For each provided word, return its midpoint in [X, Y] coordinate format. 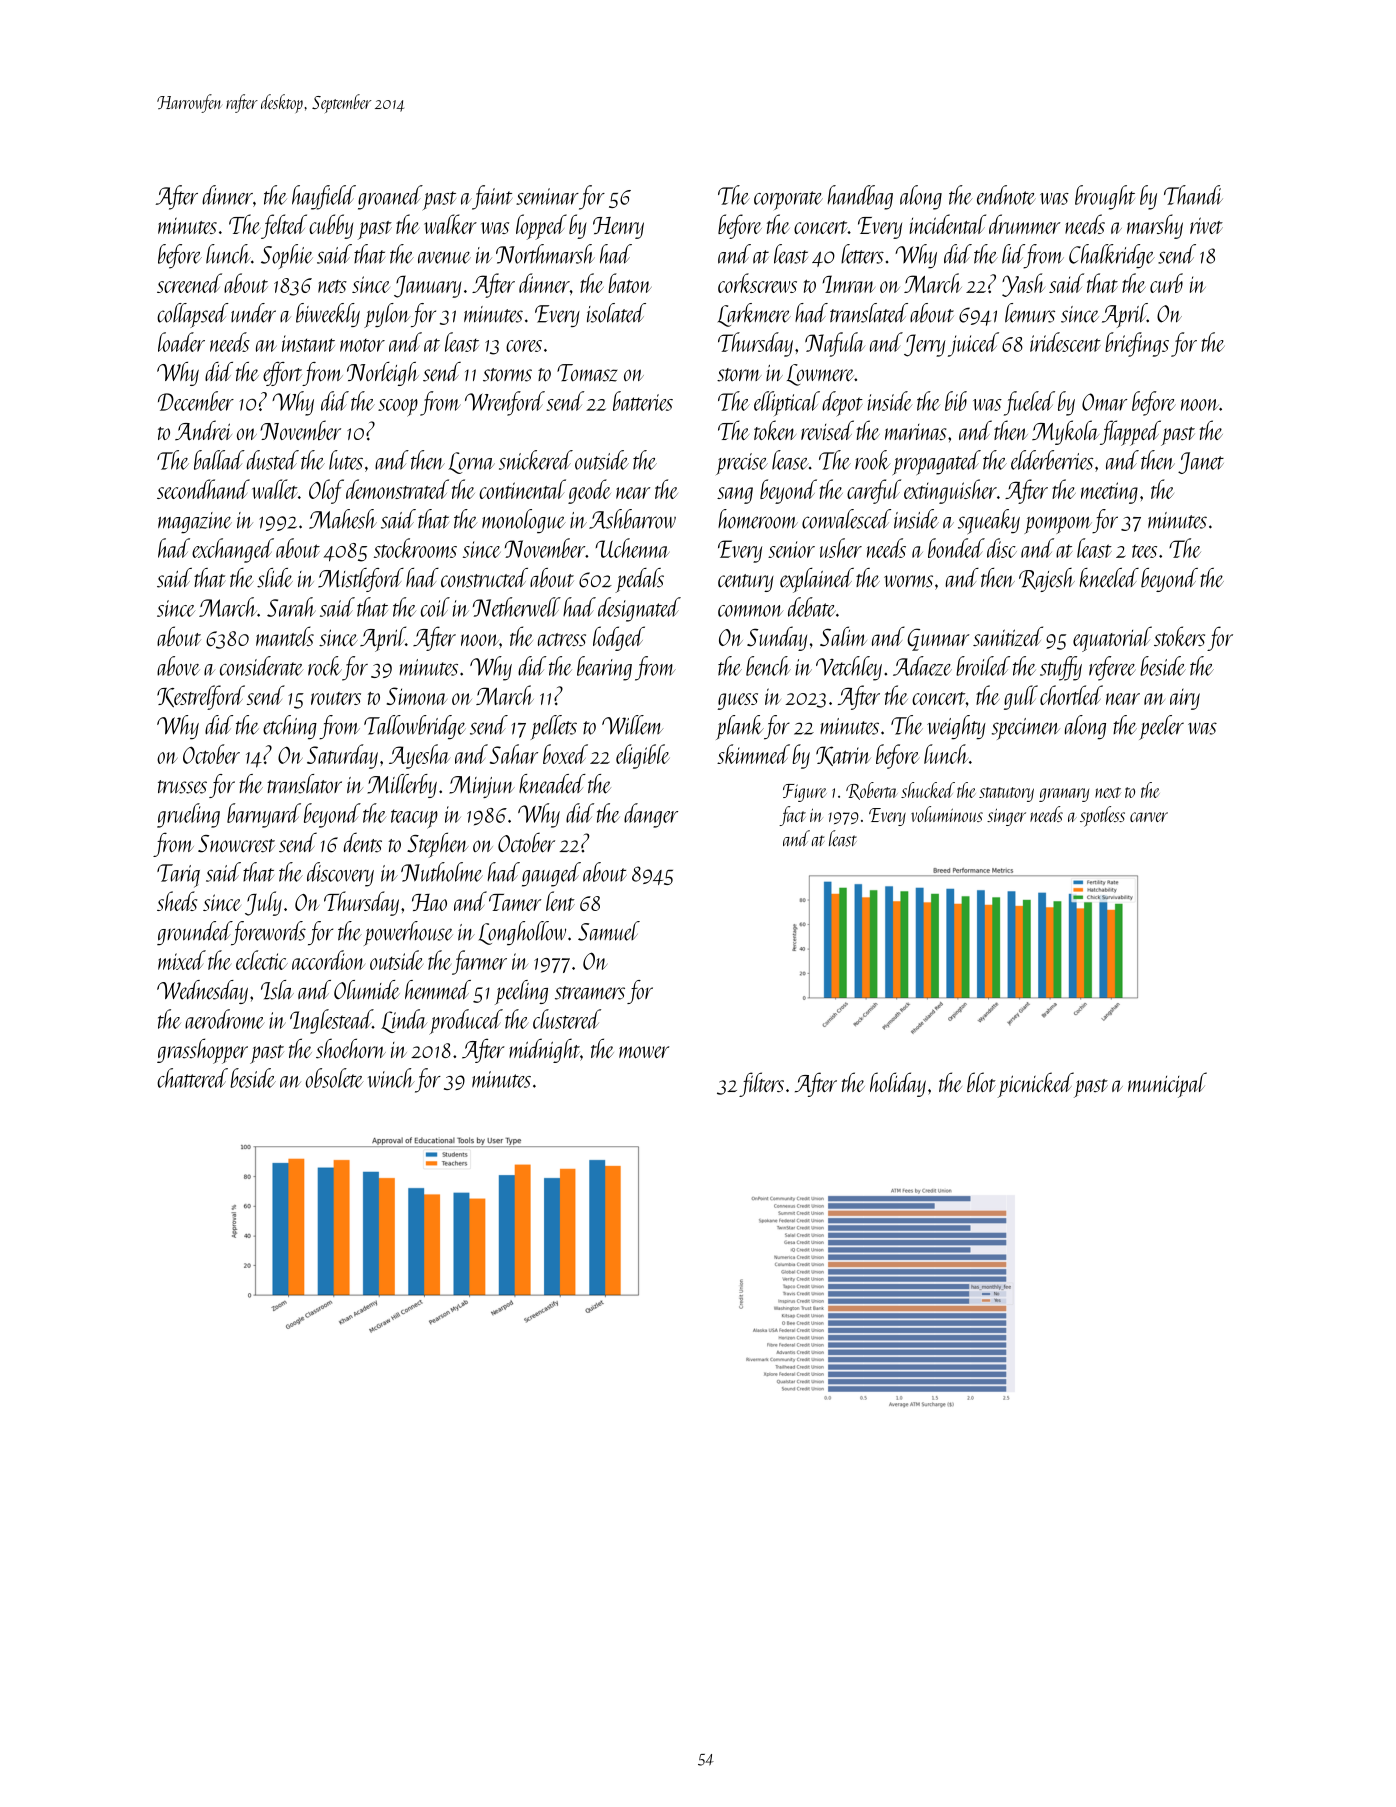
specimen [1026, 729]
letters [862, 254]
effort [282, 374]
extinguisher [950, 491]
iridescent [1065, 342]
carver [1149, 817]
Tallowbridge [415, 727]
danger [651, 815]
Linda [404, 1021]
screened [189, 283]
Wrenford [505, 403]
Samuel [609, 931]
